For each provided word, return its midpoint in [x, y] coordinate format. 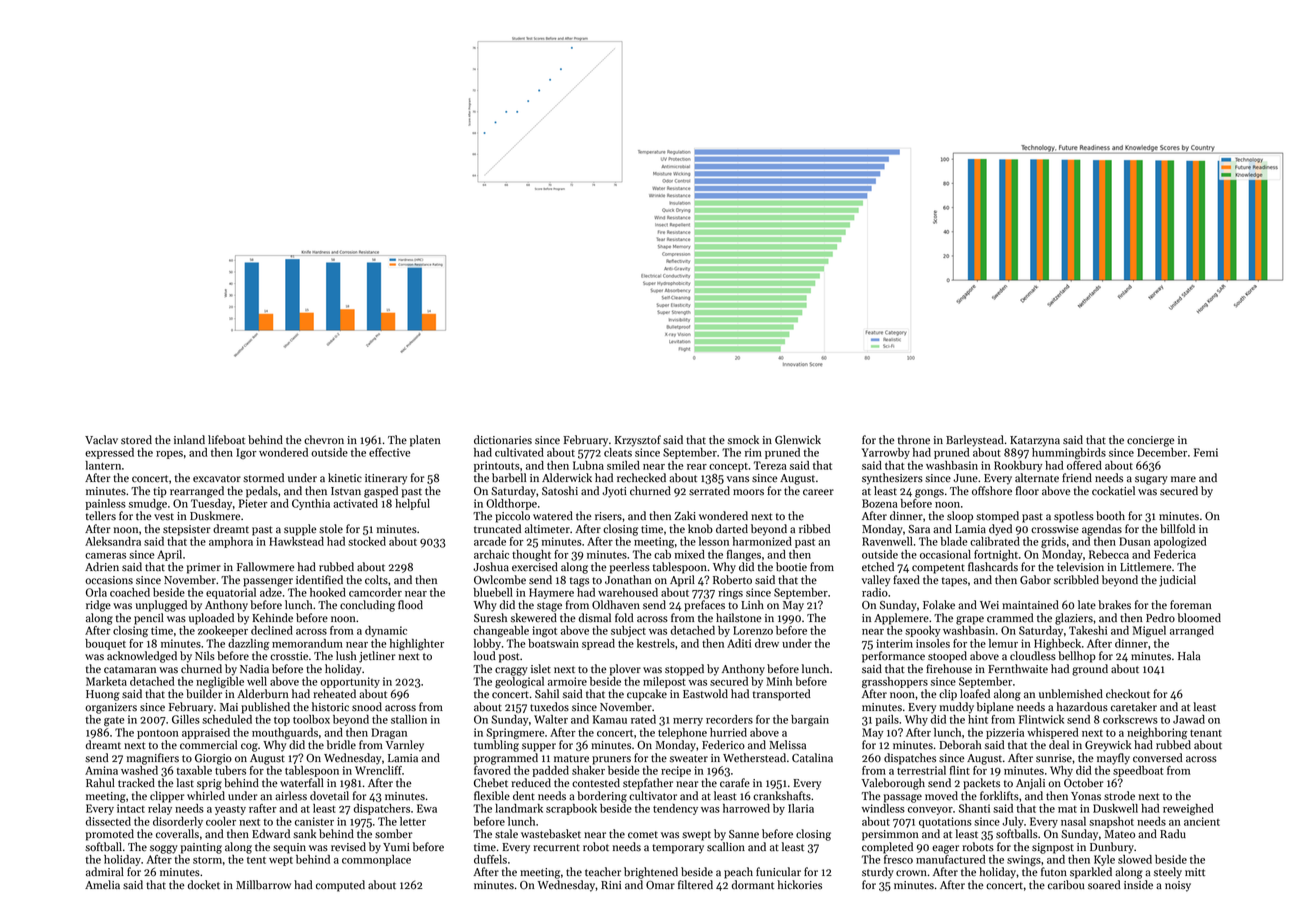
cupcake [647, 695]
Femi [1206, 452]
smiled [623, 465]
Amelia [102, 885]
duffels [490, 859]
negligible [220, 682]
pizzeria [1005, 733]
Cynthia [311, 504]
